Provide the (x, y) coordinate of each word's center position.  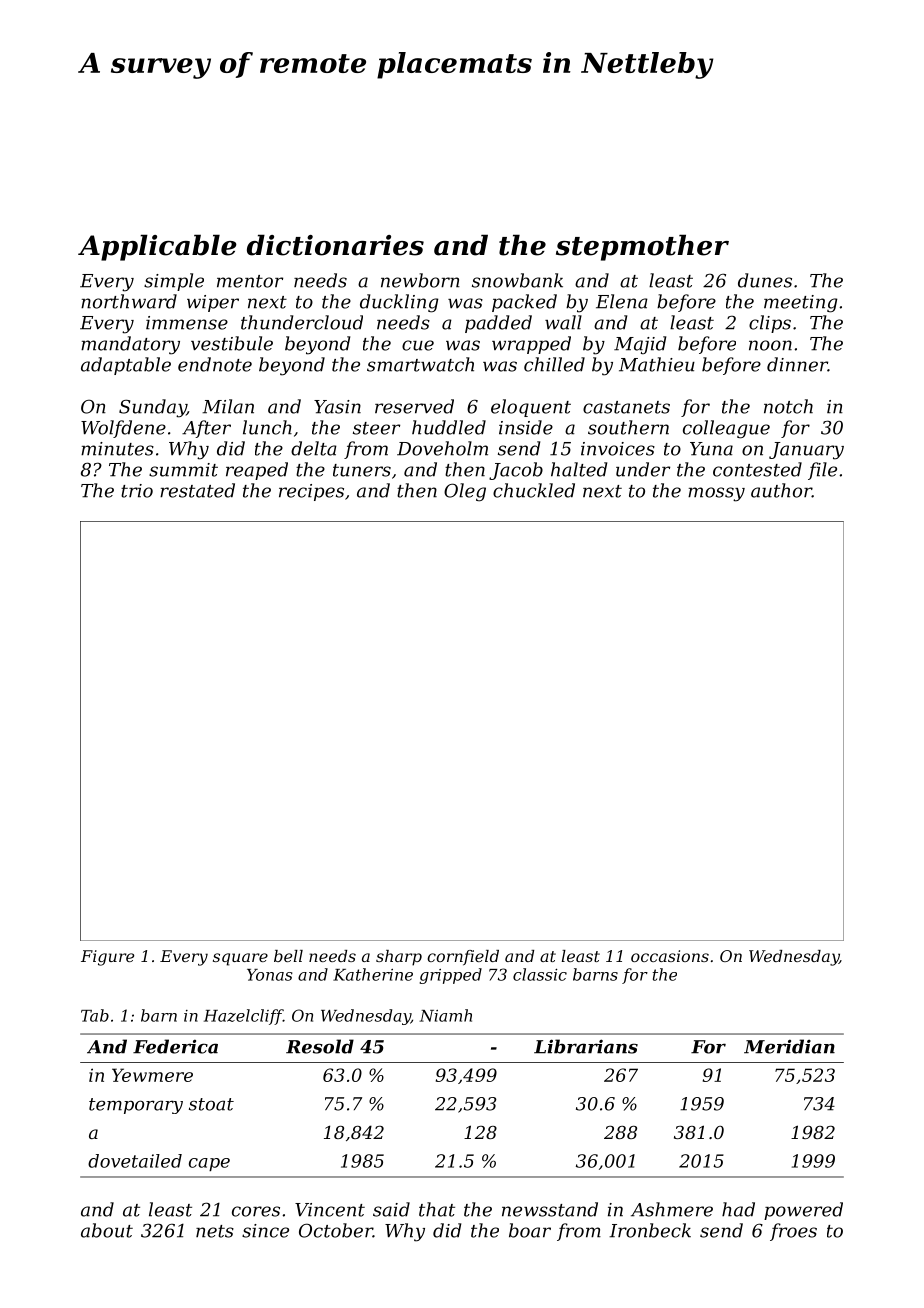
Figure (107, 958)
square (240, 959)
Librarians (586, 1046)
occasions (670, 956)
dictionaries (335, 245)
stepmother (642, 247)
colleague (726, 429)
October (336, 1230)
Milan (228, 406)
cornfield (463, 957)
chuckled (534, 490)
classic (540, 974)
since (265, 1231)
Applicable (157, 247)
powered (803, 1211)
